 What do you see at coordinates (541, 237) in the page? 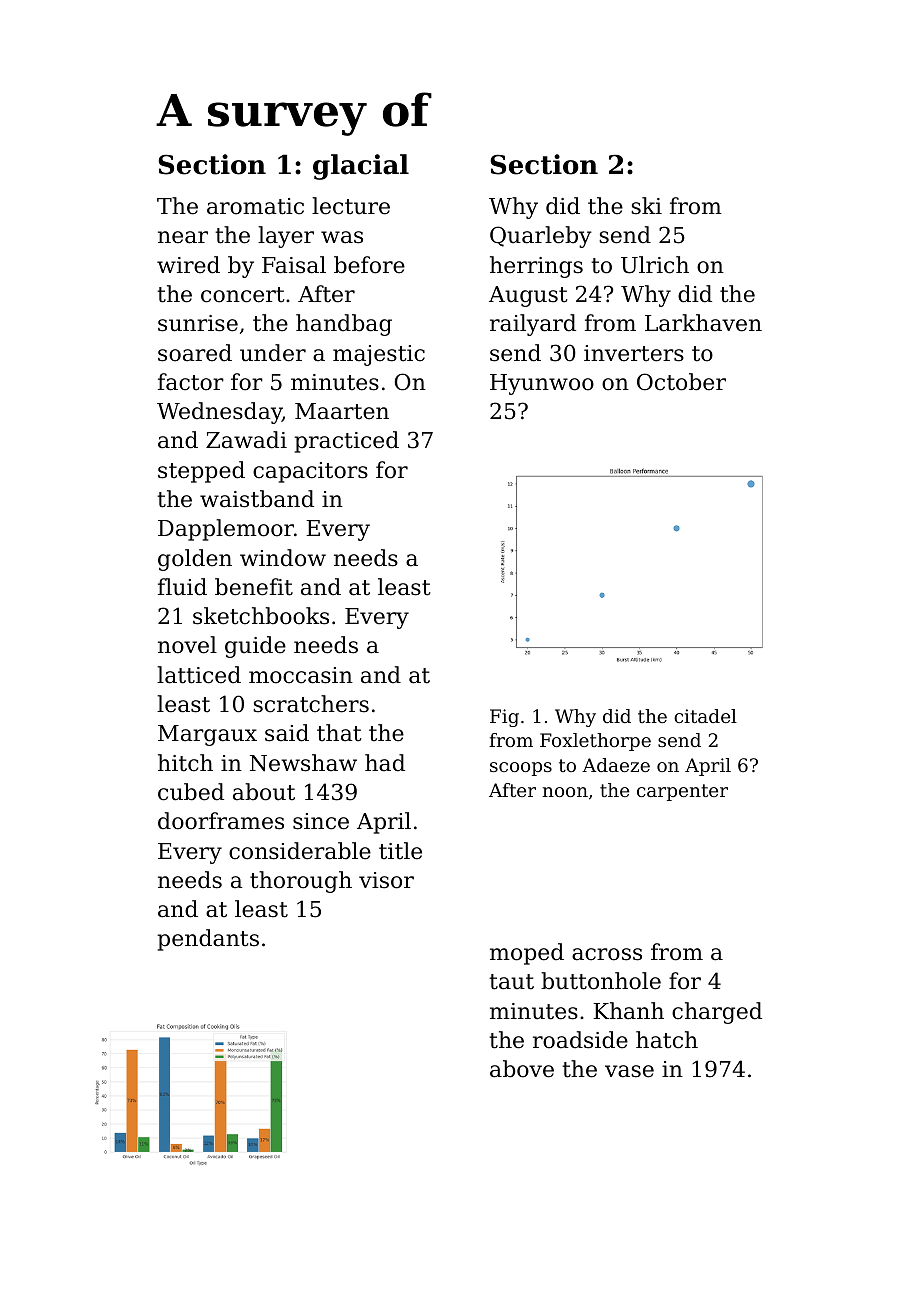
I see `Quarleby` at bounding box center [541, 237].
